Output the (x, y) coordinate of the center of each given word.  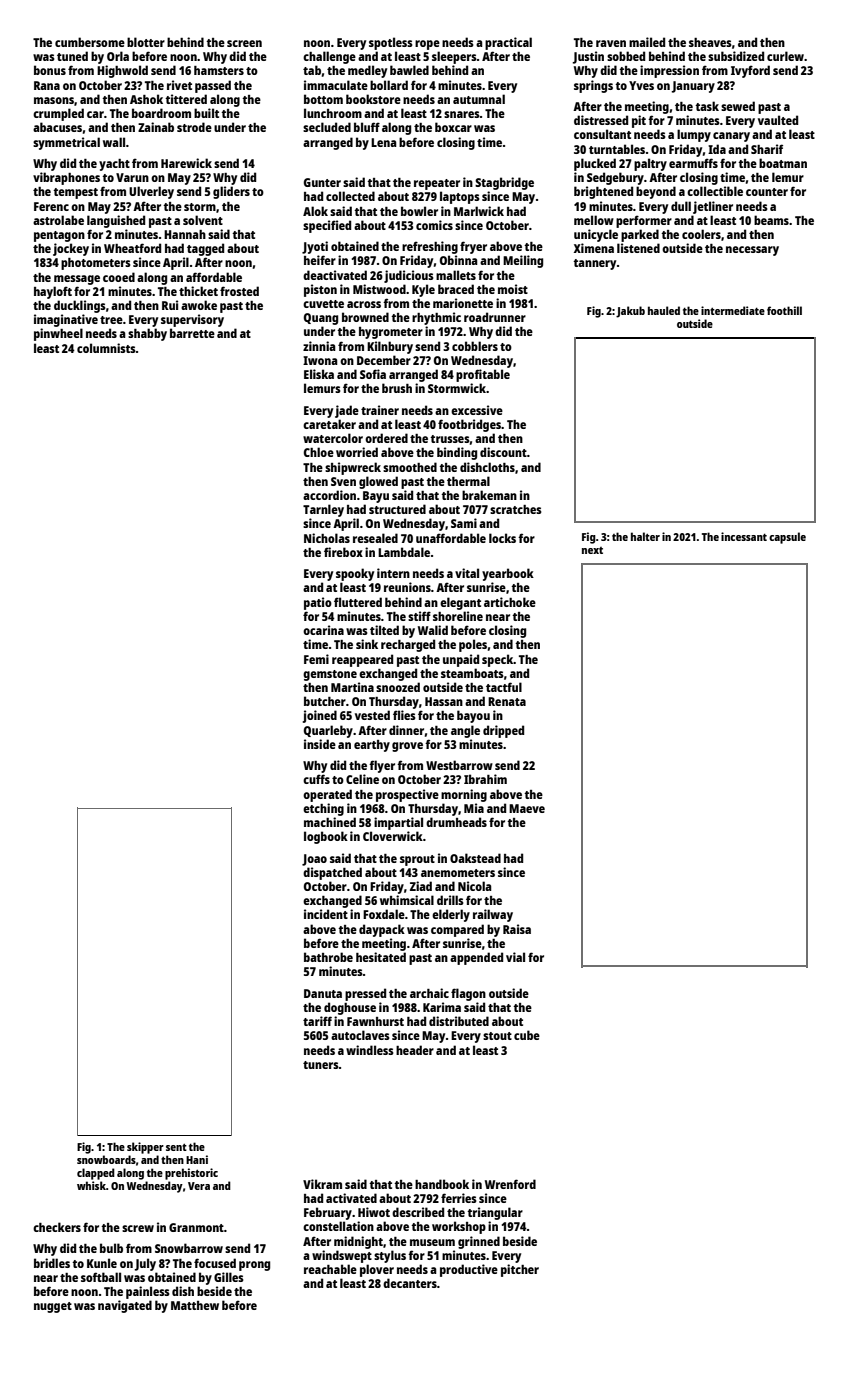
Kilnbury (390, 347)
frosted (239, 291)
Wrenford (510, 1184)
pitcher (520, 1270)
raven (611, 43)
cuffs (316, 779)
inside (320, 744)
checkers (57, 1227)
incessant (744, 536)
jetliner (713, 207)
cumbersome (90, 42)
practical (508, 43)
